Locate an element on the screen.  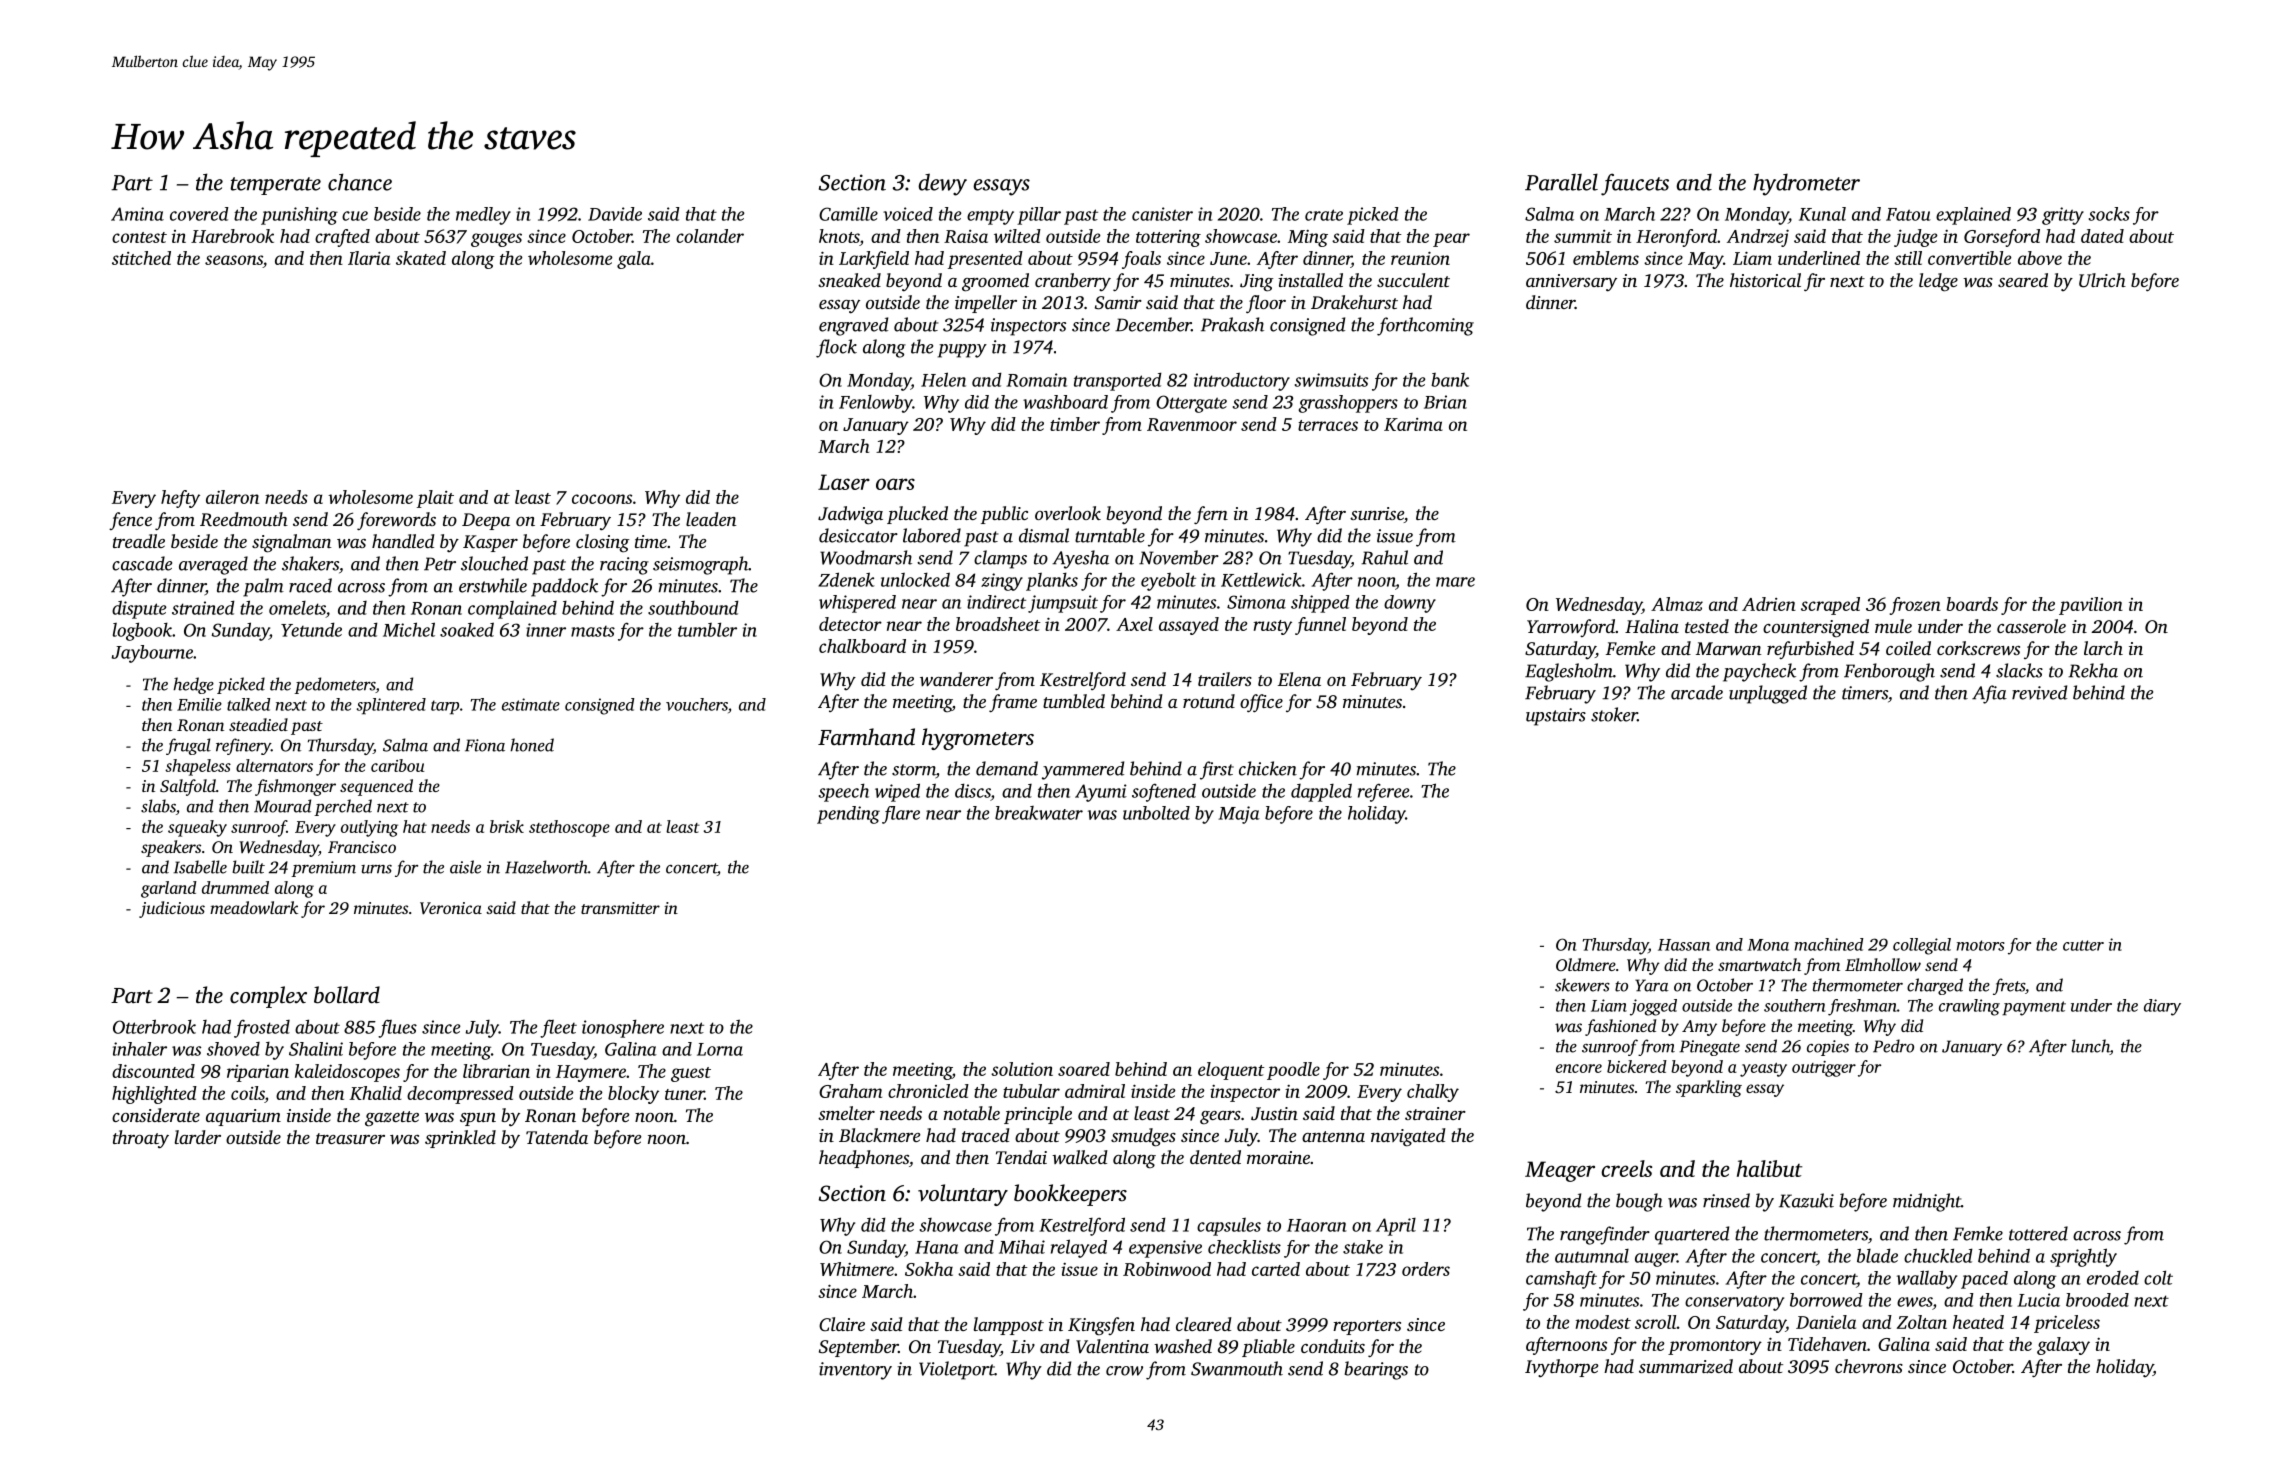
breakwater is located at coordinates (1039, 813).
